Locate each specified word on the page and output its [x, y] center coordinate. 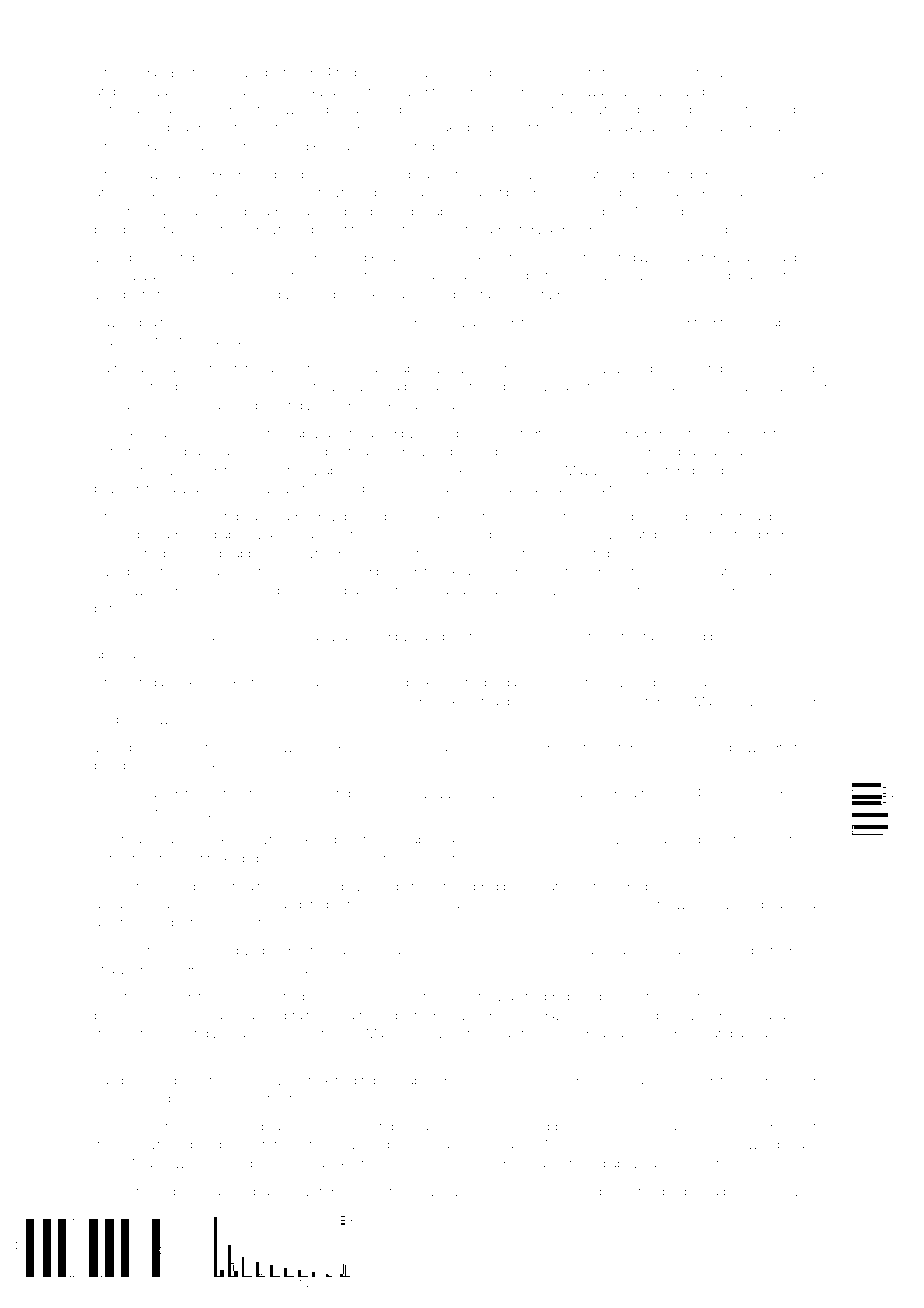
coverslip [386, 1193]
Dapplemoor [350, 471]
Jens [108, 110]
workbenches [186, 386]
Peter [109, 1191]
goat [607, 1193]
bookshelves [593, 701]
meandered [295, 904]
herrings [712, 435]
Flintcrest [576, 146]
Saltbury [796, 110]
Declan [541, 886]
